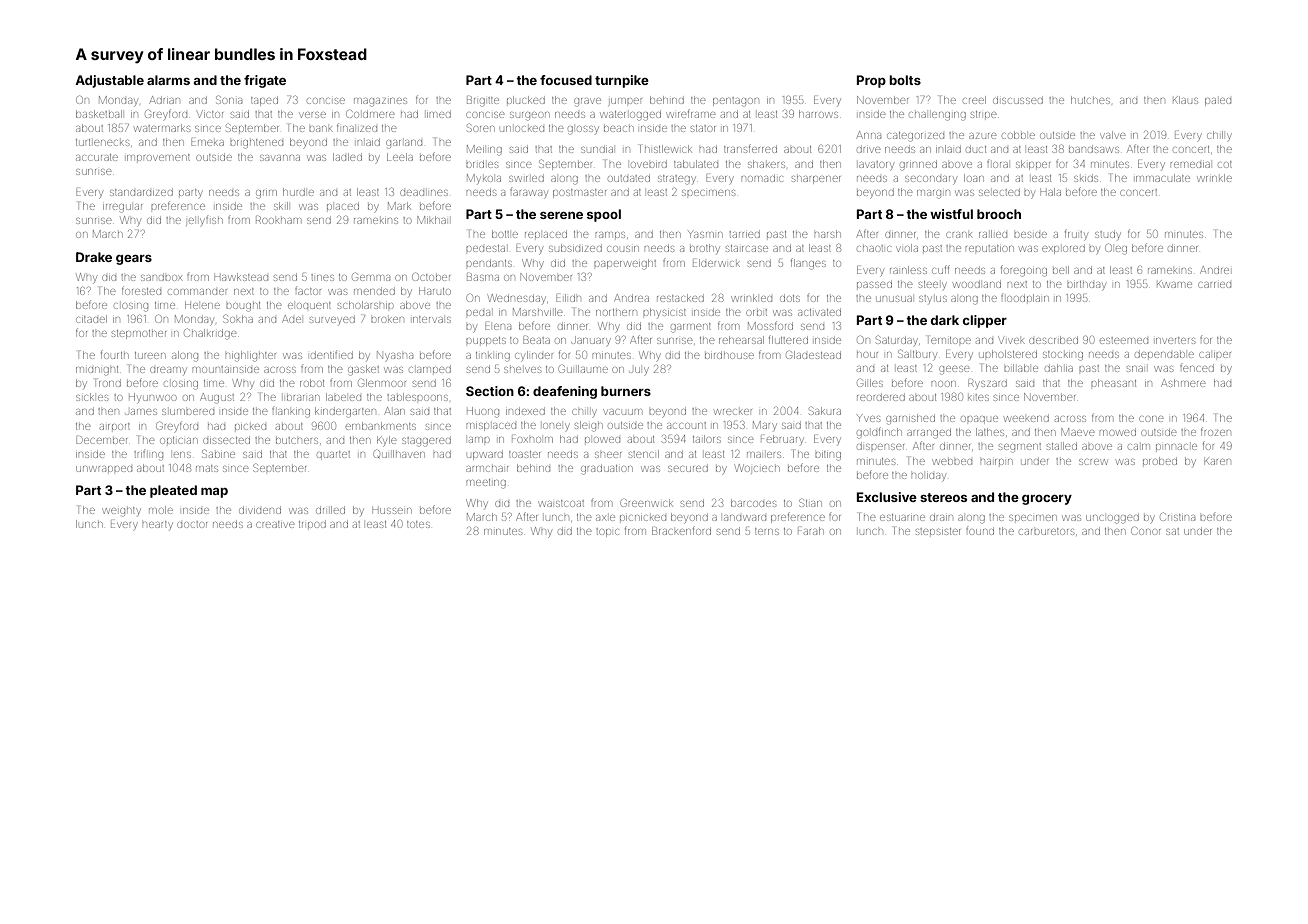 This page has height=924, width=1308. I want to click on wrecker, so click(733, 412).
